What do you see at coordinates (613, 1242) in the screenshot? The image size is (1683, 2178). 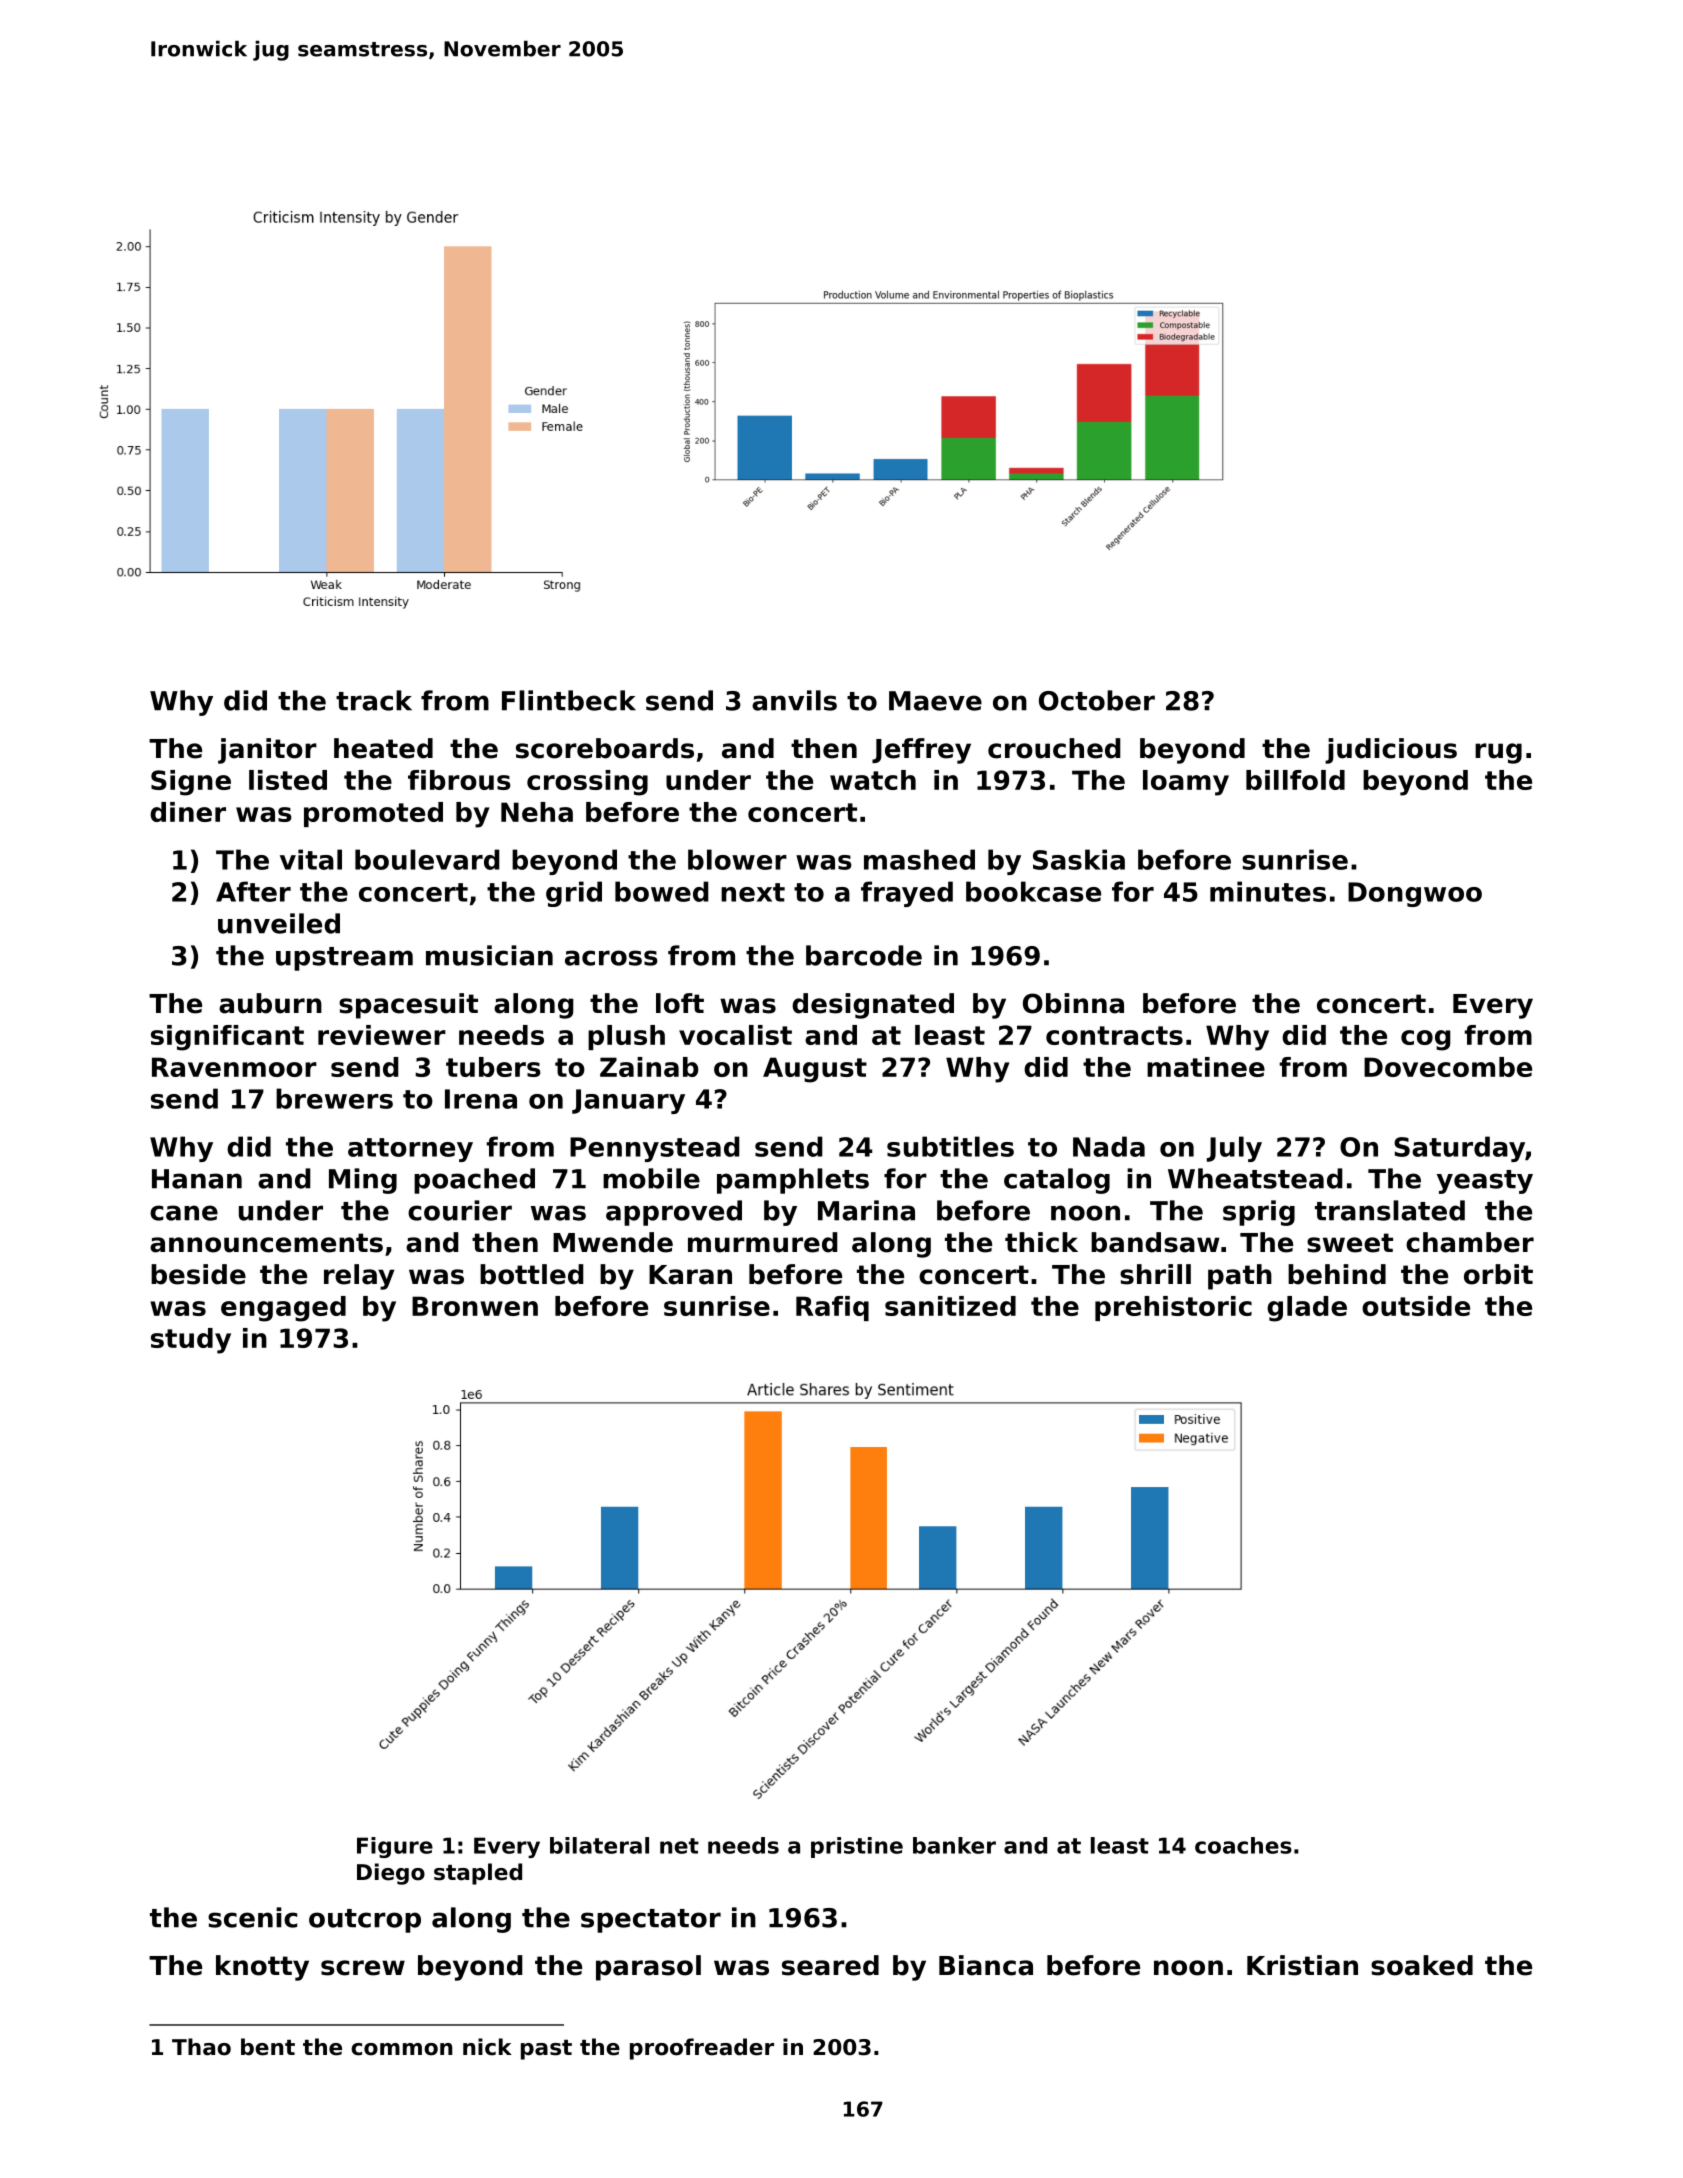 I see `Mwende` at bounding box center [613, 1242].
